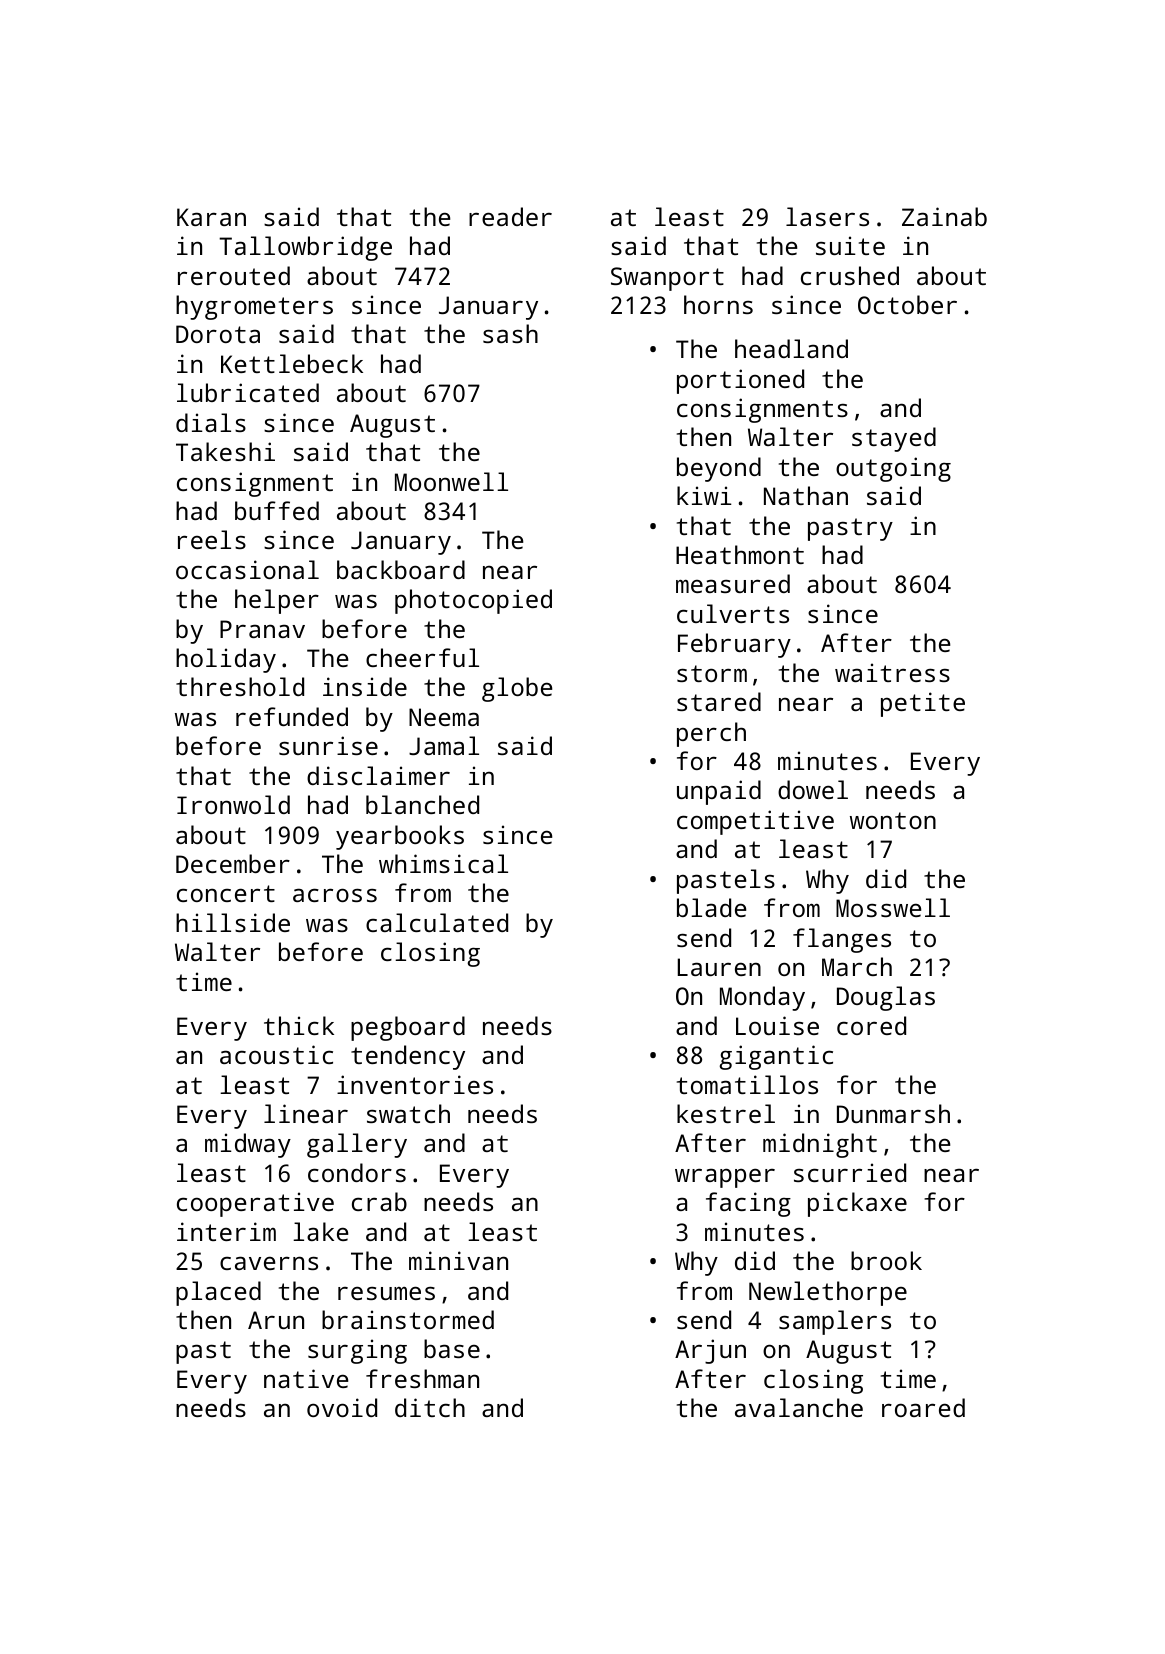  I want to click on reader, so click(510, 216).
